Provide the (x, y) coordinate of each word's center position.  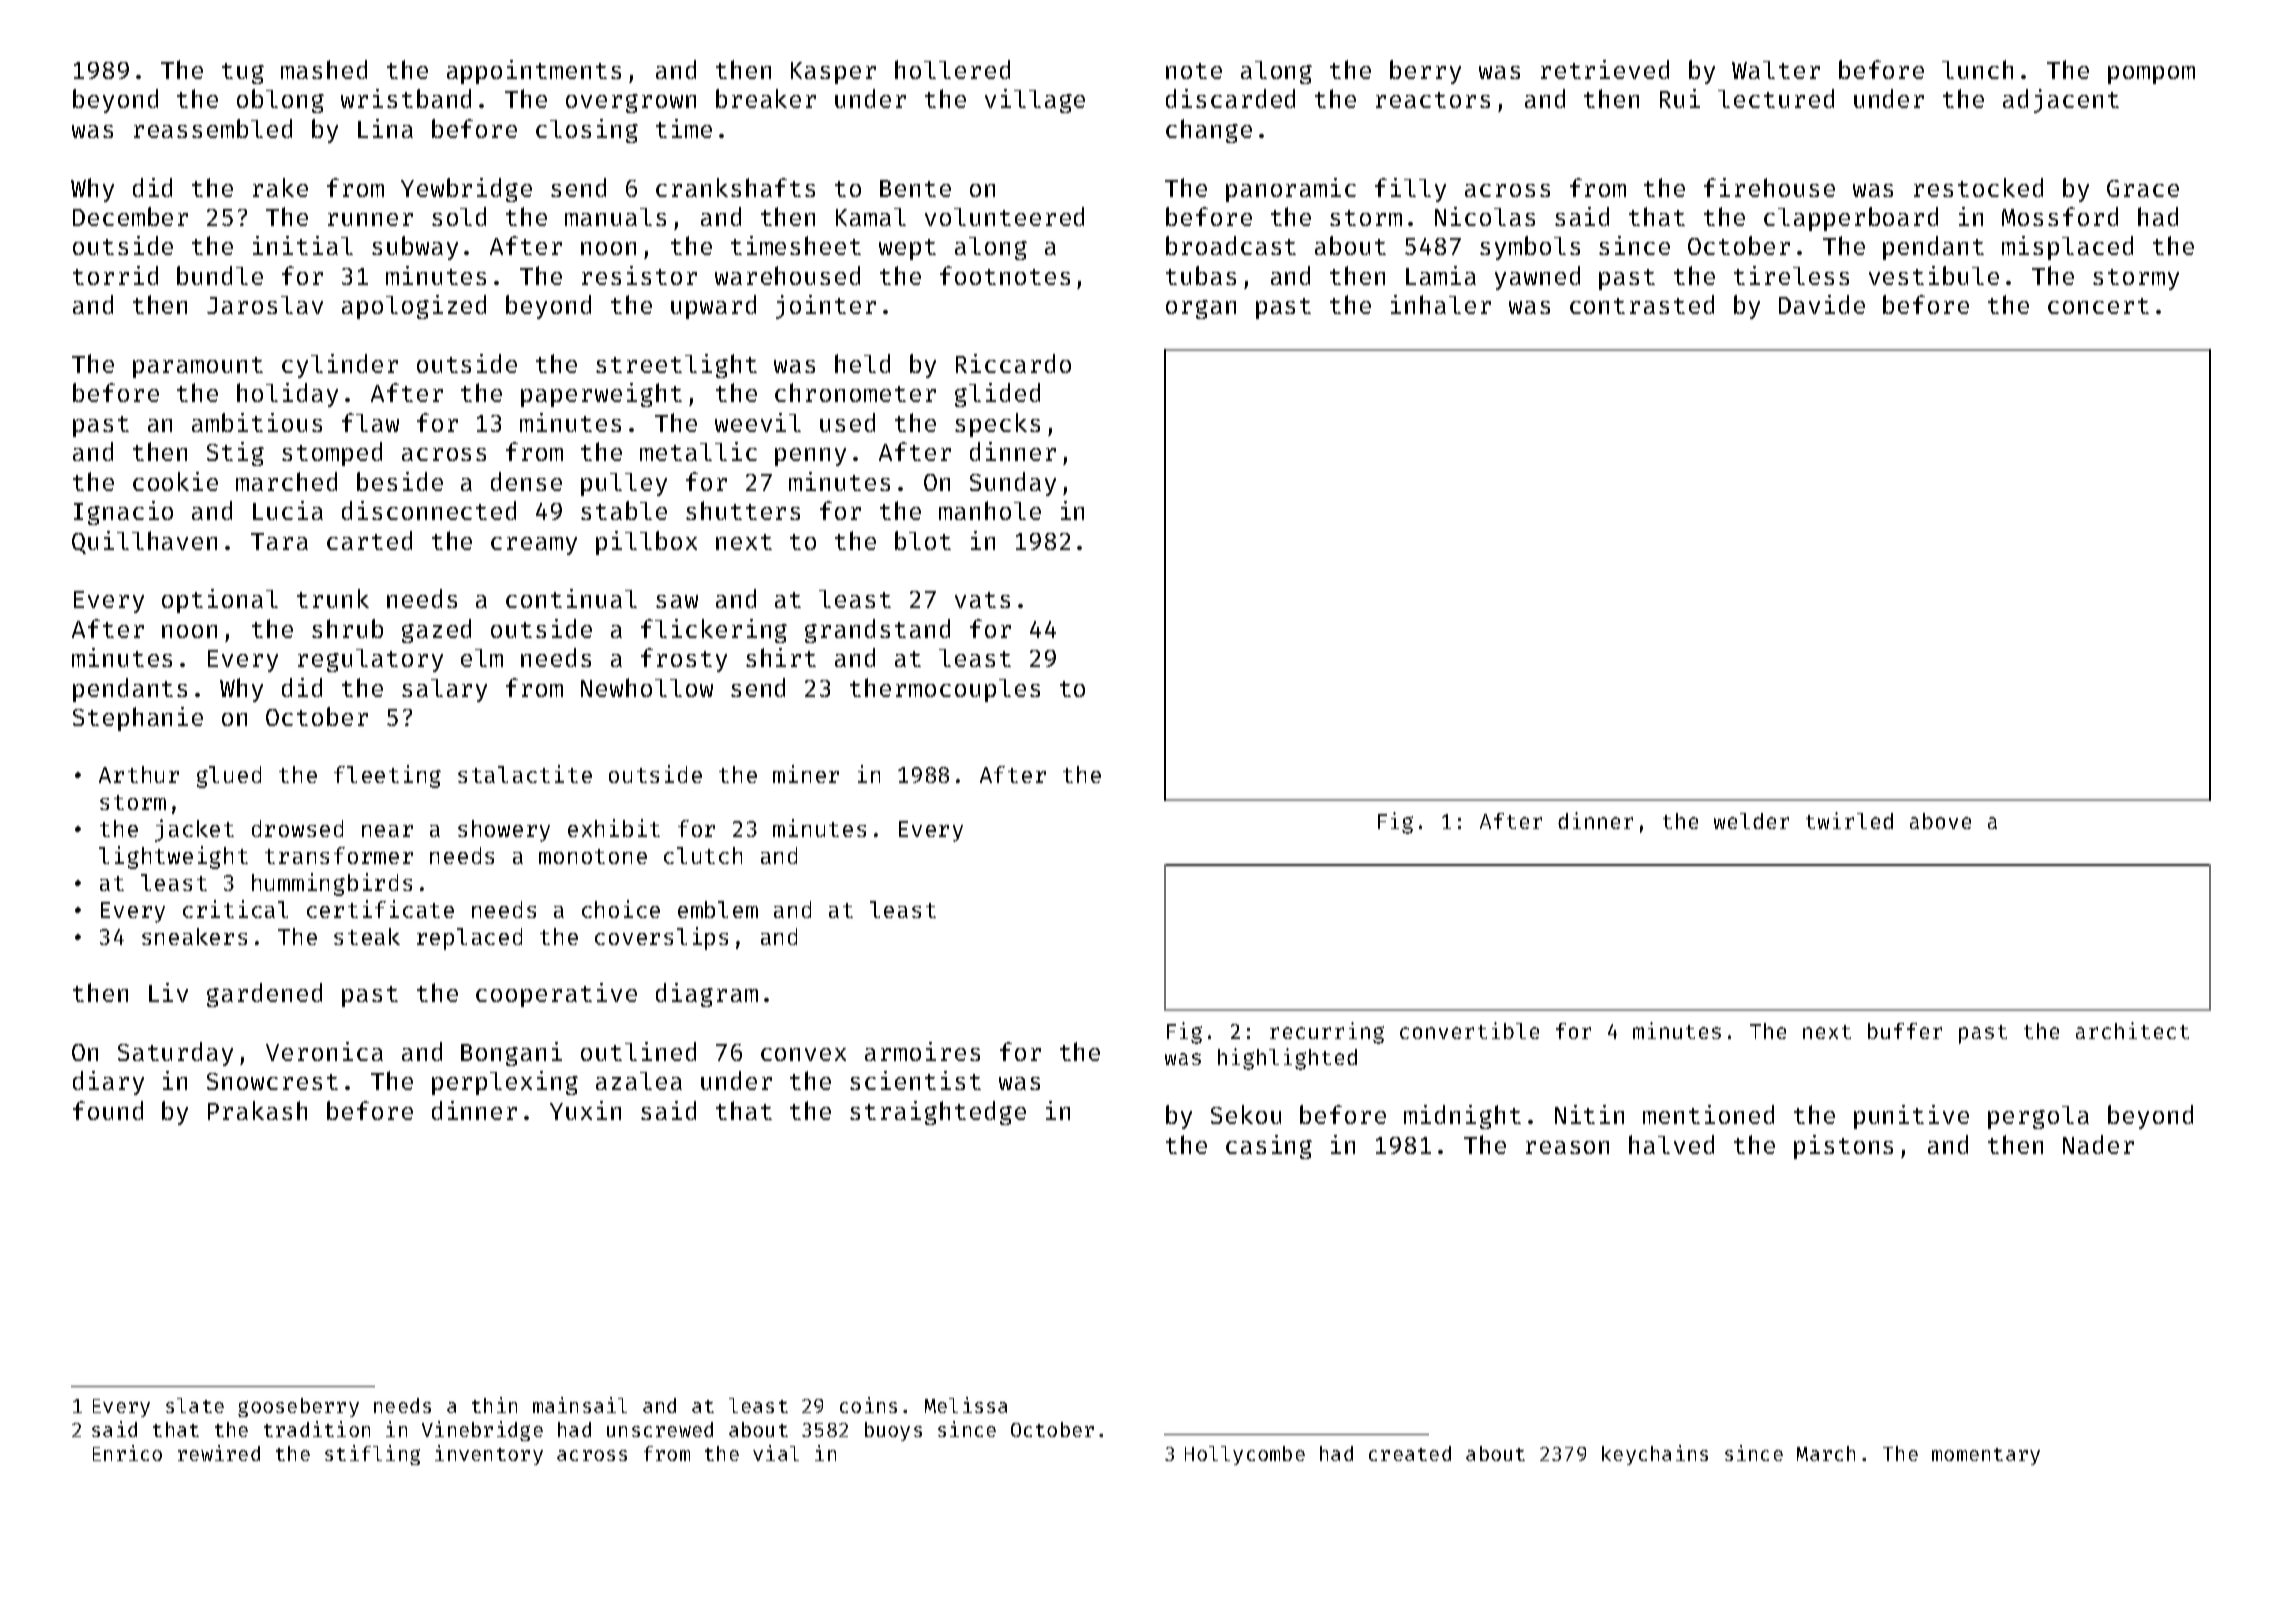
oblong (280, 101)
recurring (1327, 1033)
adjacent (2061, 101)
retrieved (1605, 69)
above (1940, 821)
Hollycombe (1245, 1455)
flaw (370, 422)
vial (776, 1453)
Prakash (257, 1110)
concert (2098, 306)
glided (997, 395)
